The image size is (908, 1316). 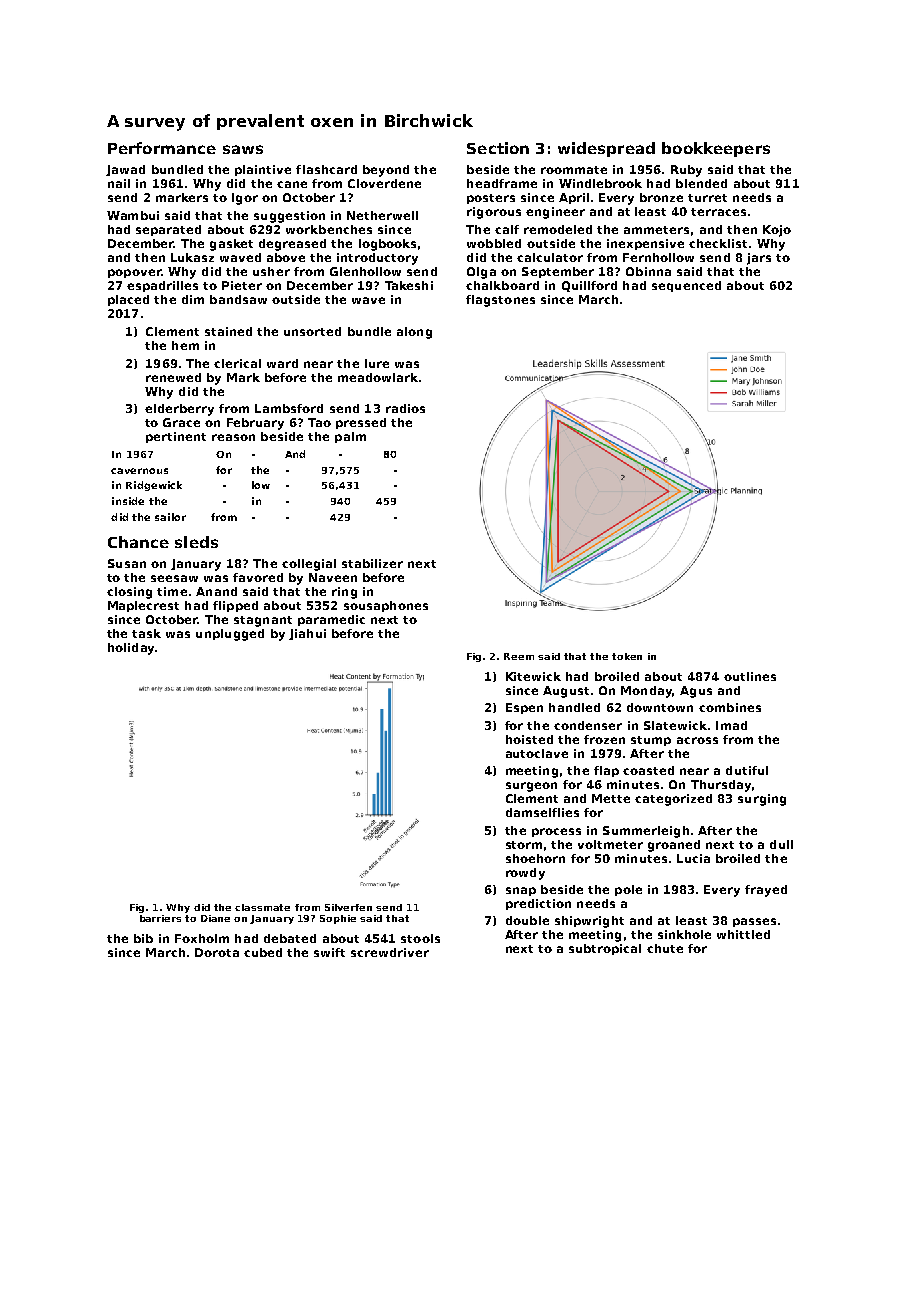 What do you see at coordinates (701, 183) in the screenshot?
I see `blended` at bounding box center [701, 183].
